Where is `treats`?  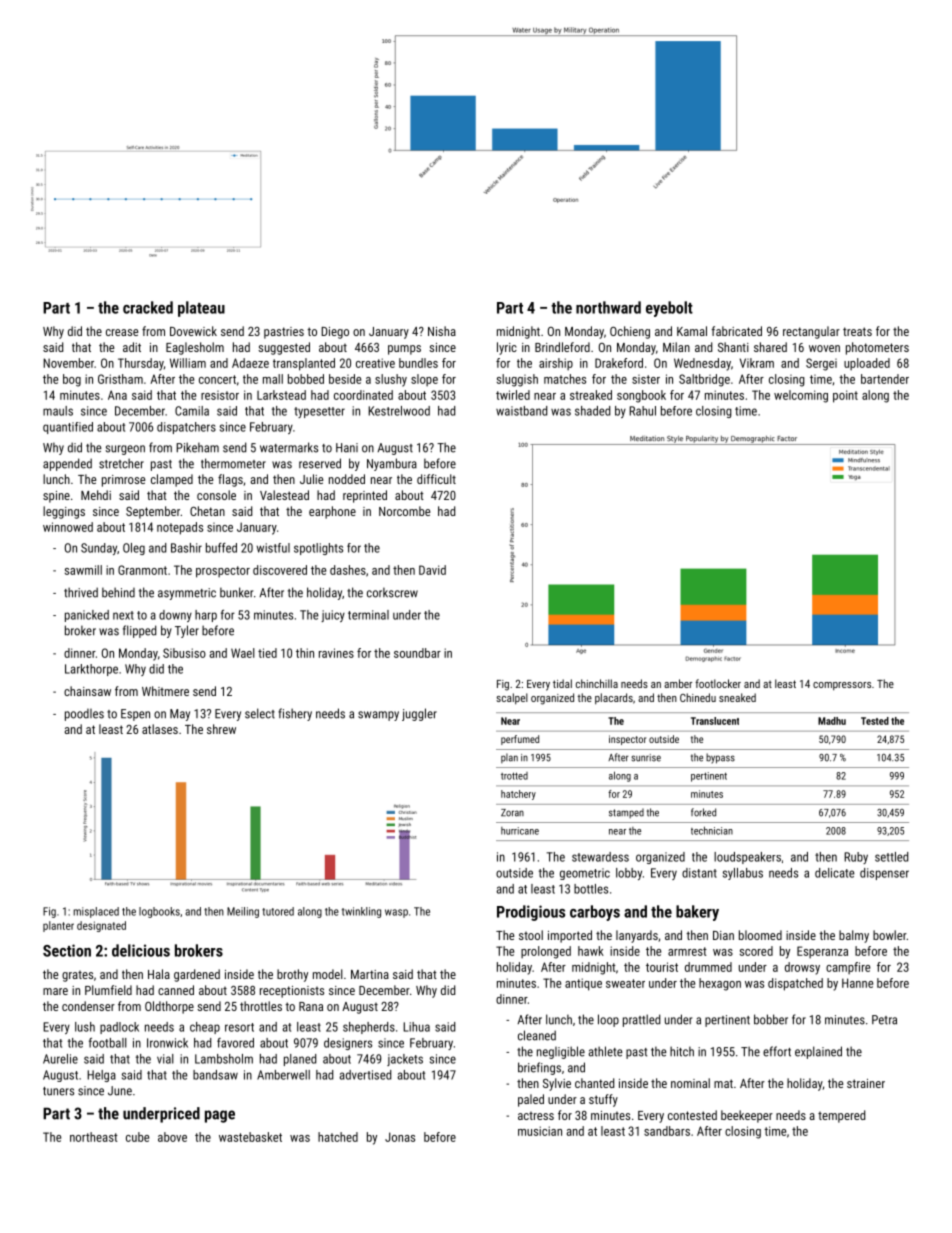 treats is located at coordinates (857, 331).
